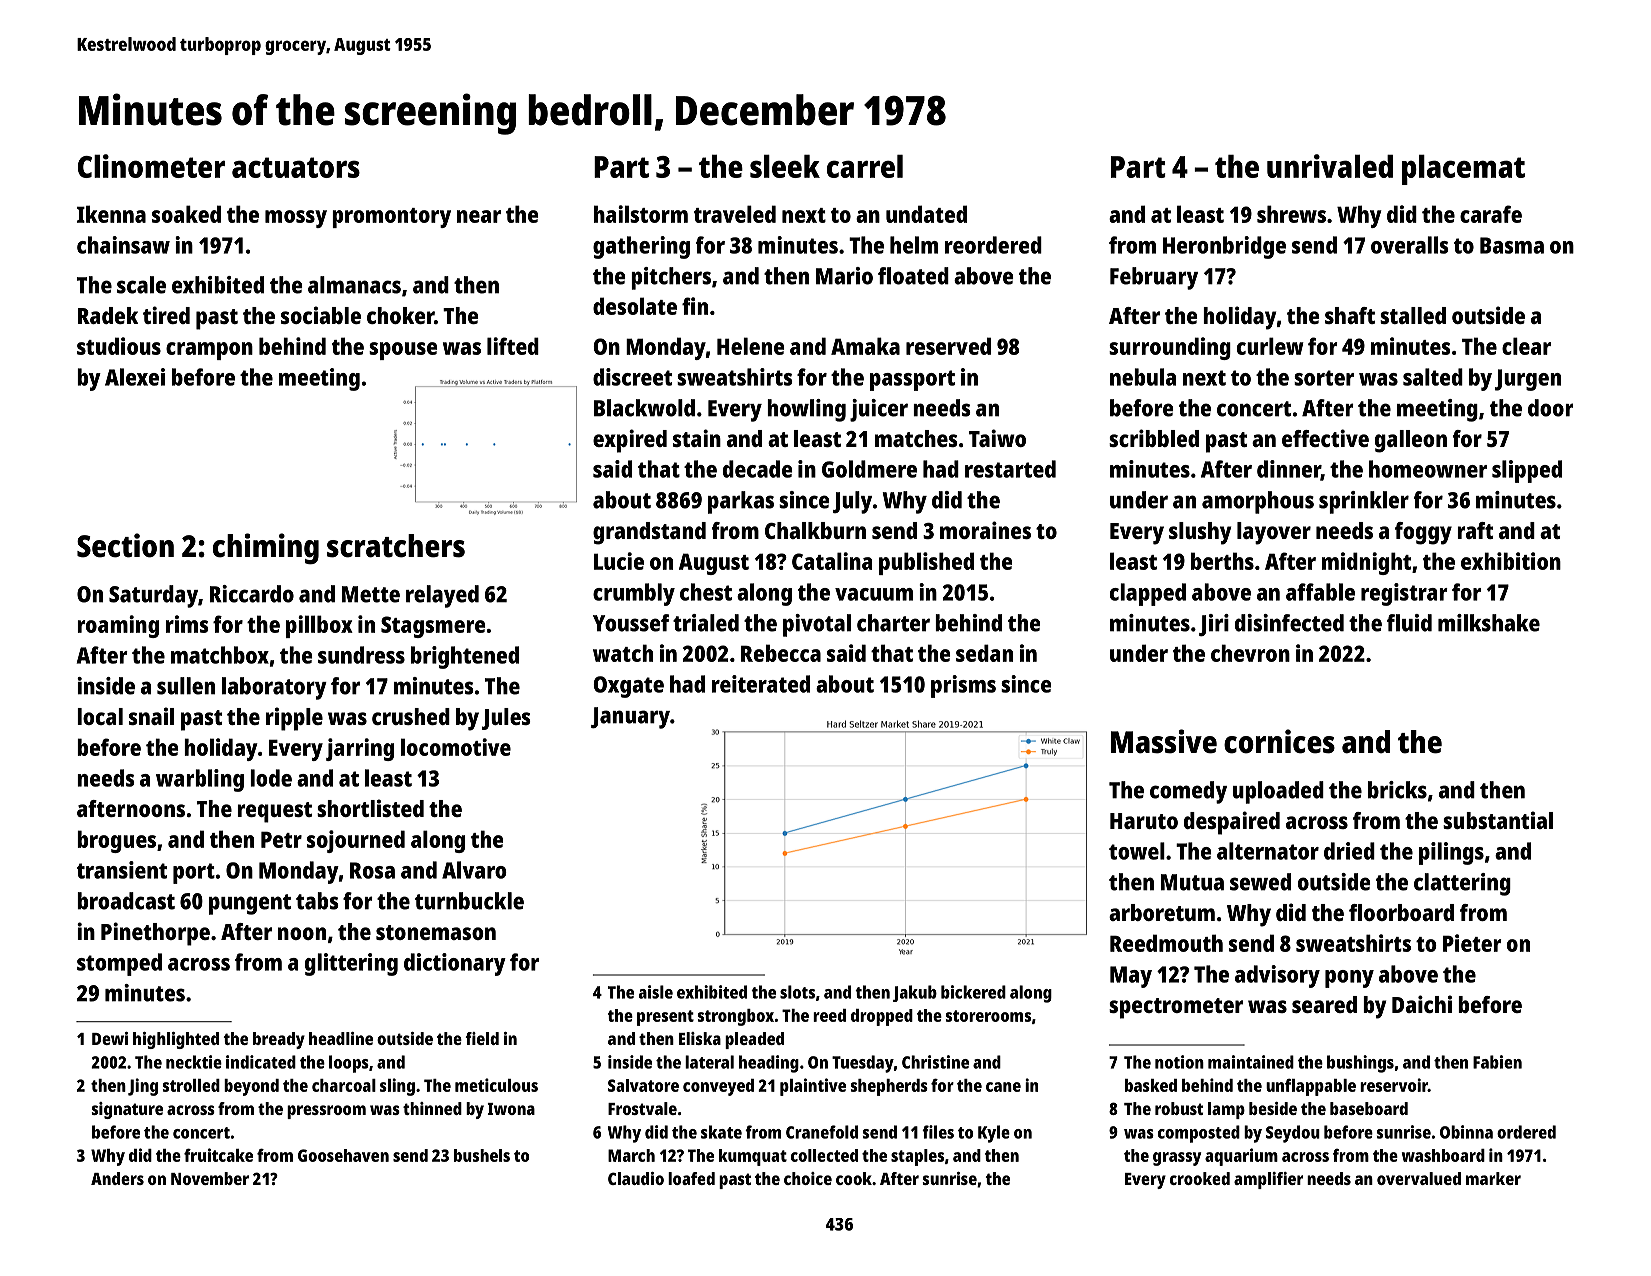 The width and height of the page is (1651, 1276). I want to click on expired, so click(630, 441).
